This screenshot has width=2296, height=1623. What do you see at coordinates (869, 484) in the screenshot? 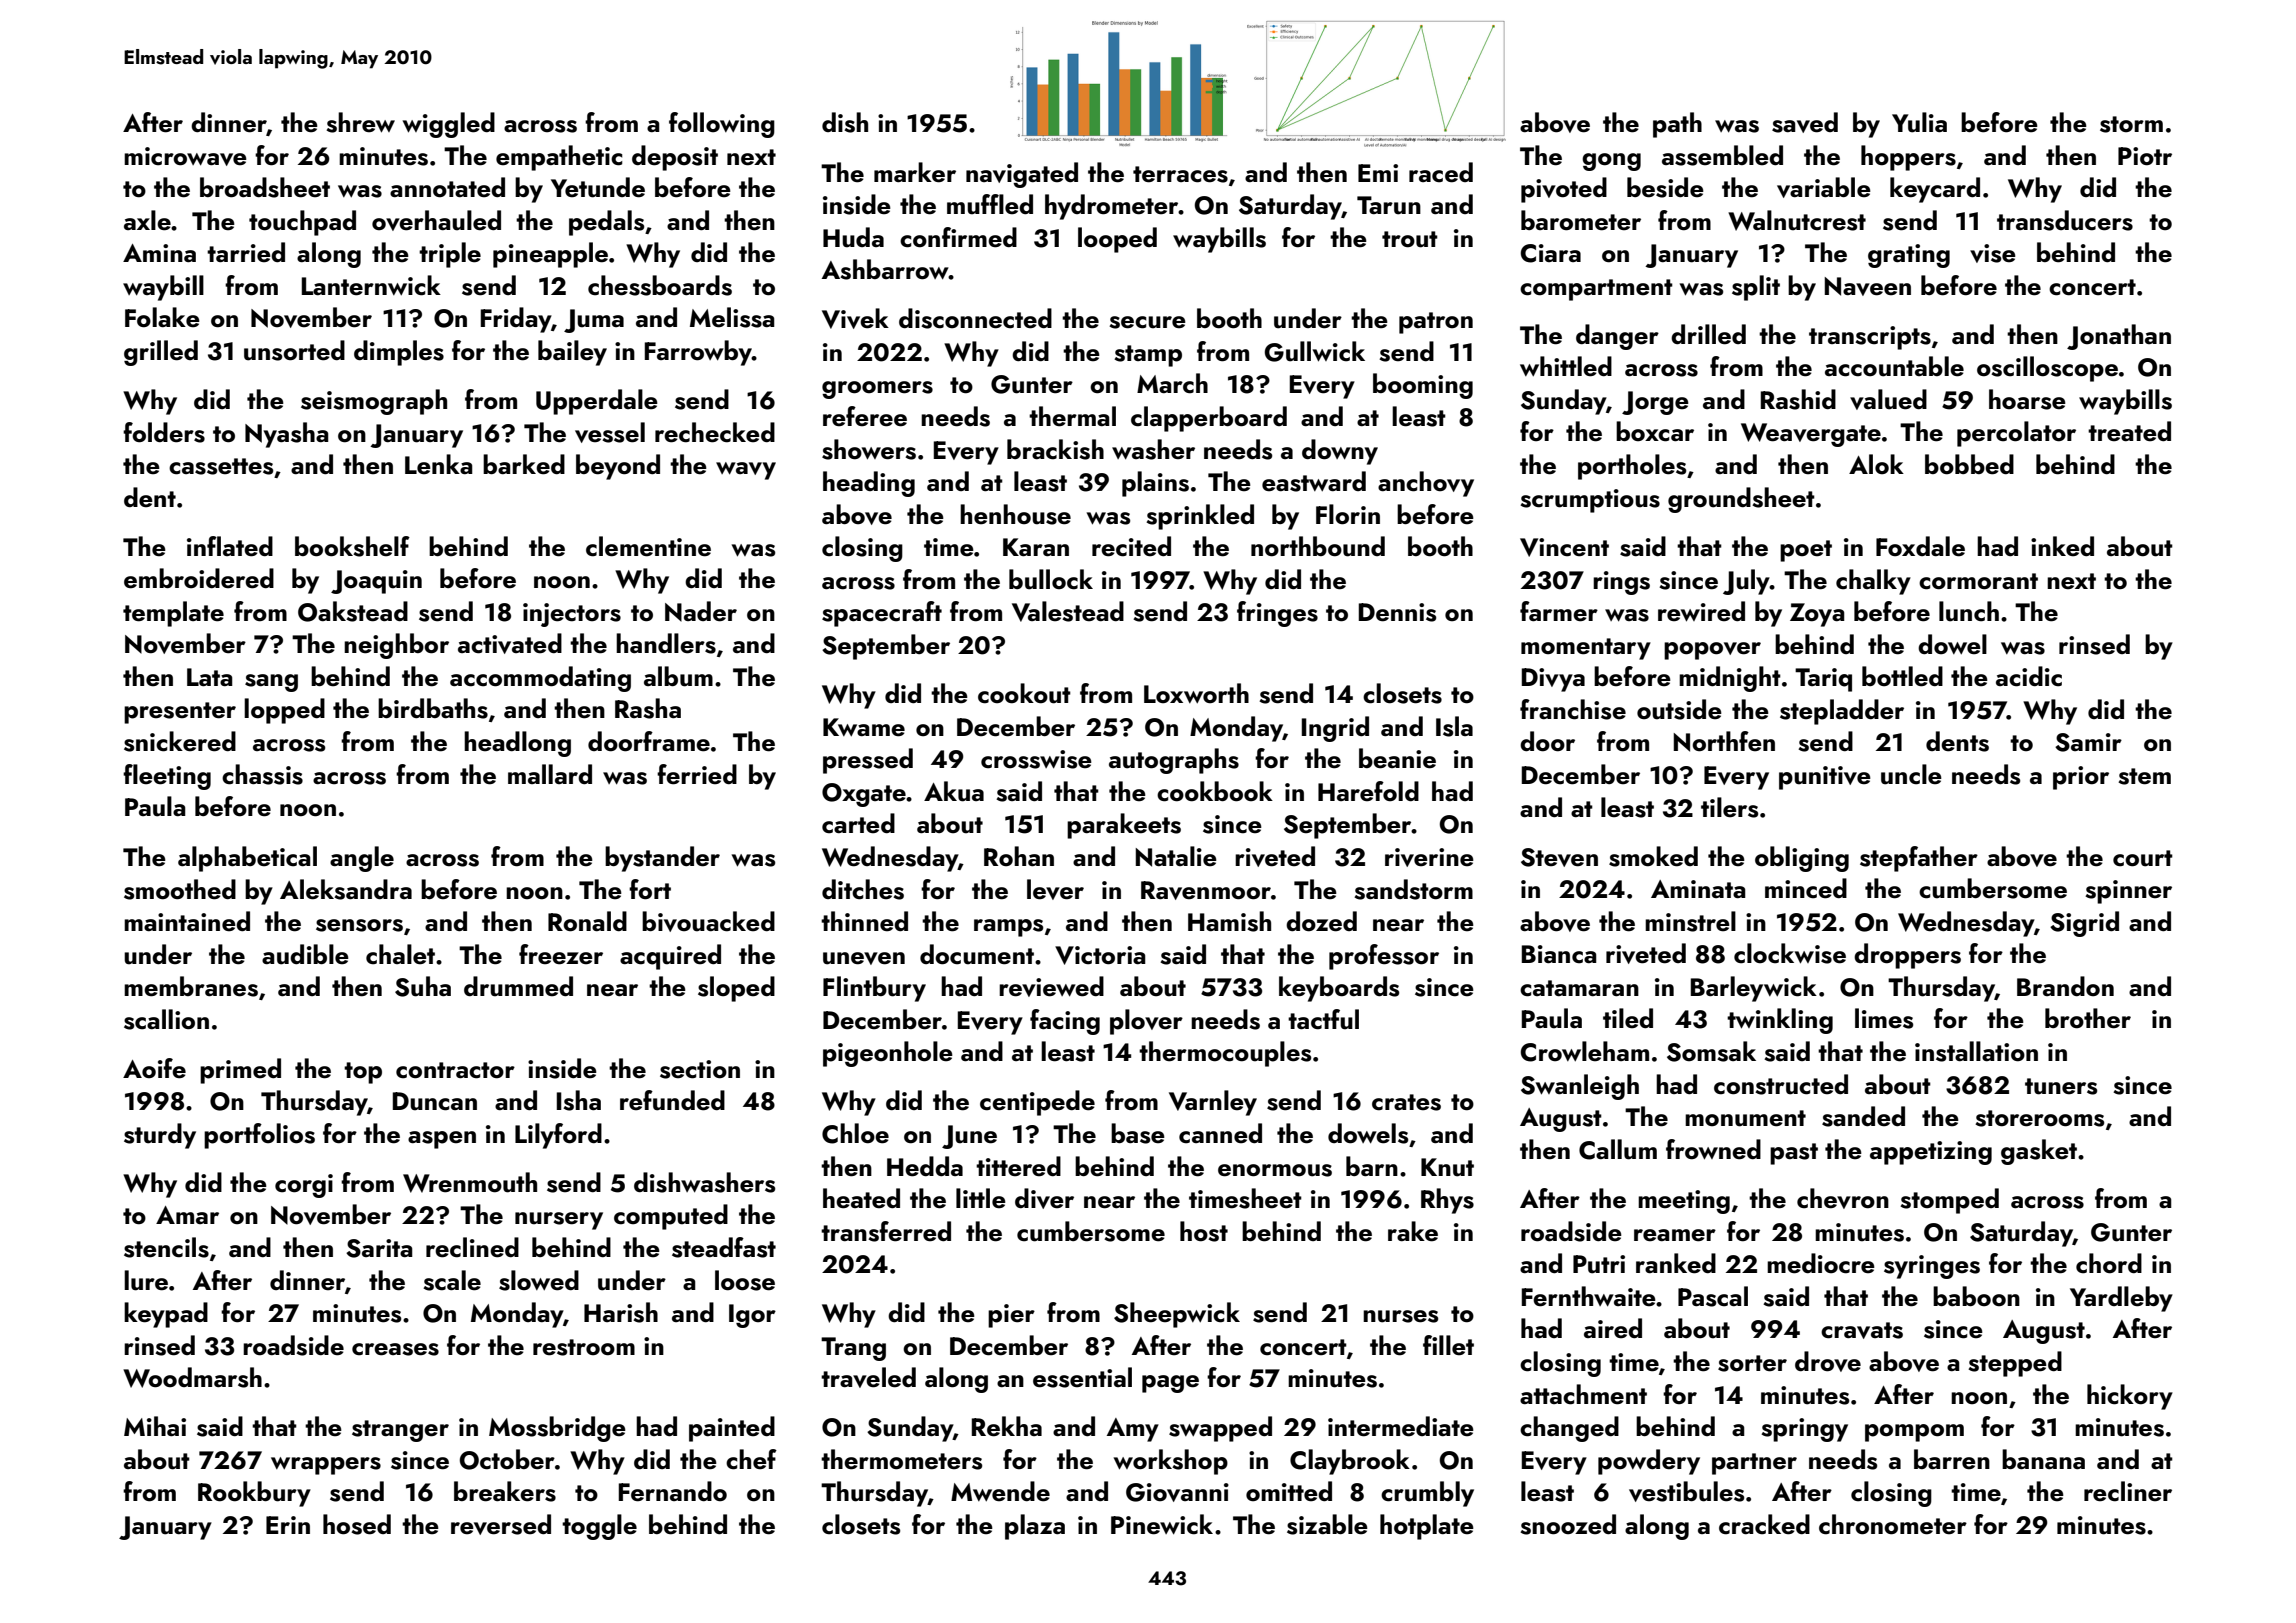
I see `heading` at bounding box center [869, 484].
